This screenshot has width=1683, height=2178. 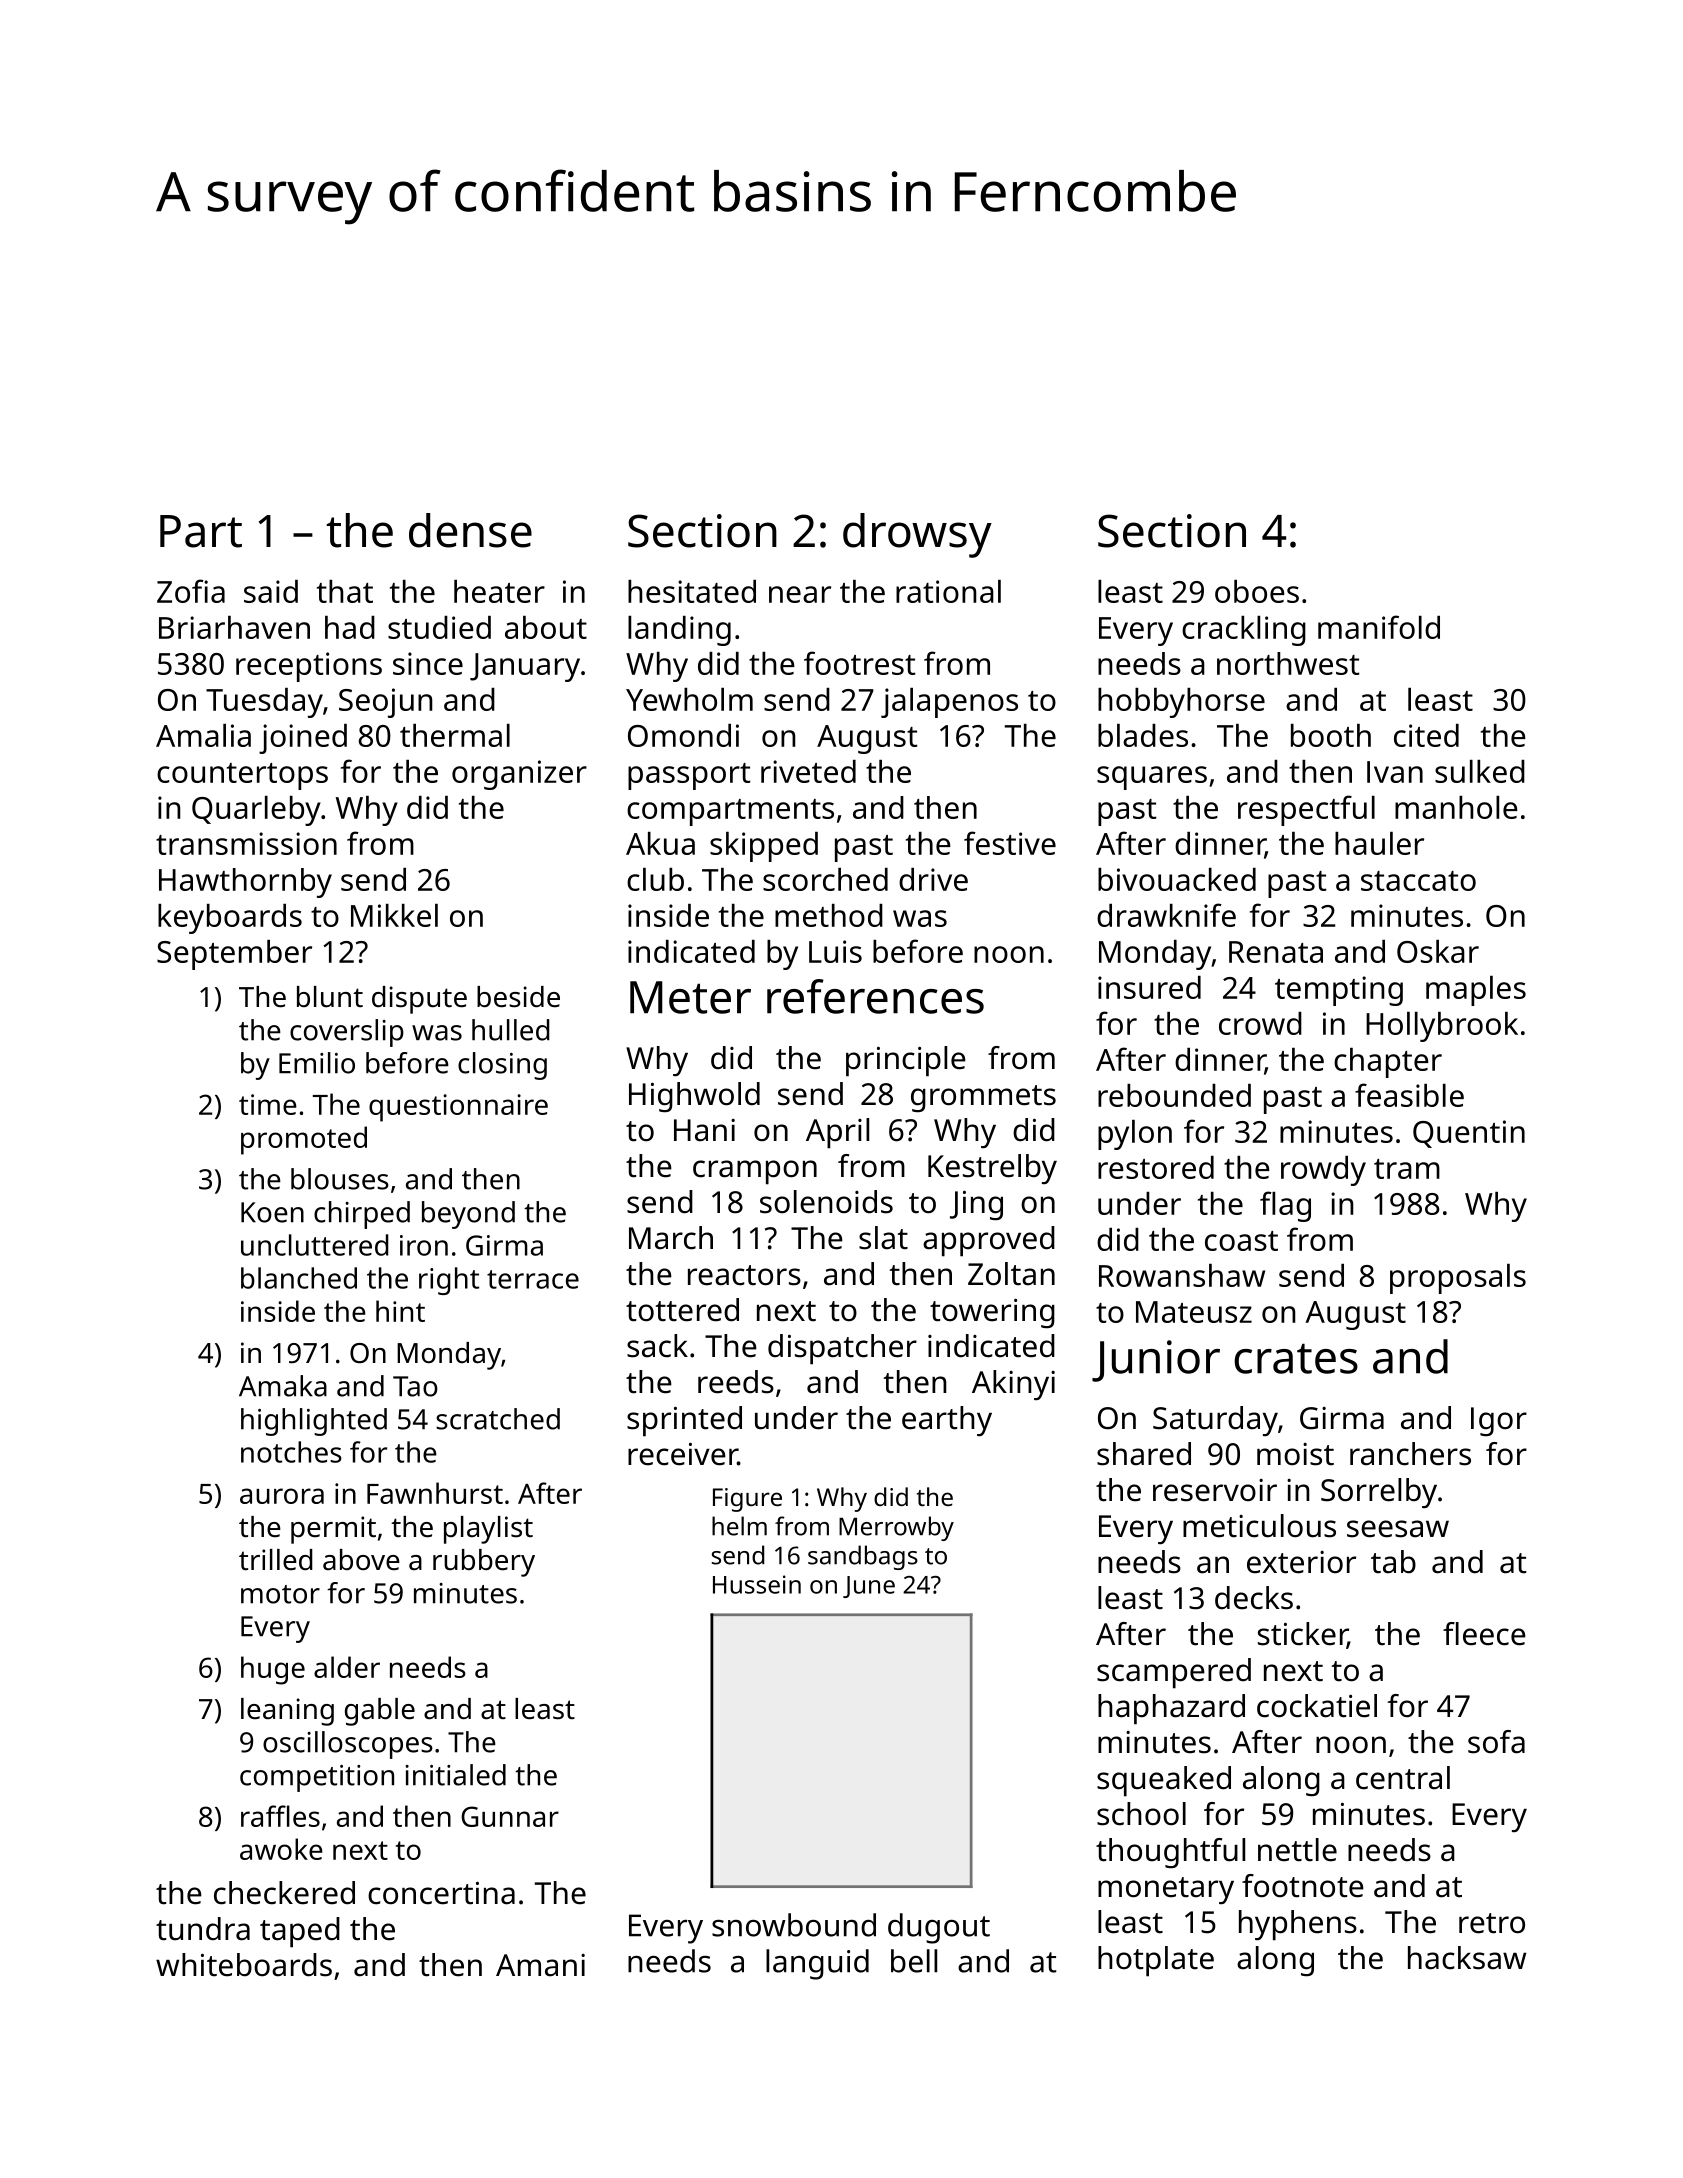 What do you see at coordinates (808, 771) in the screenshot?
I see `riveted` at bounding box center [808, 771].
